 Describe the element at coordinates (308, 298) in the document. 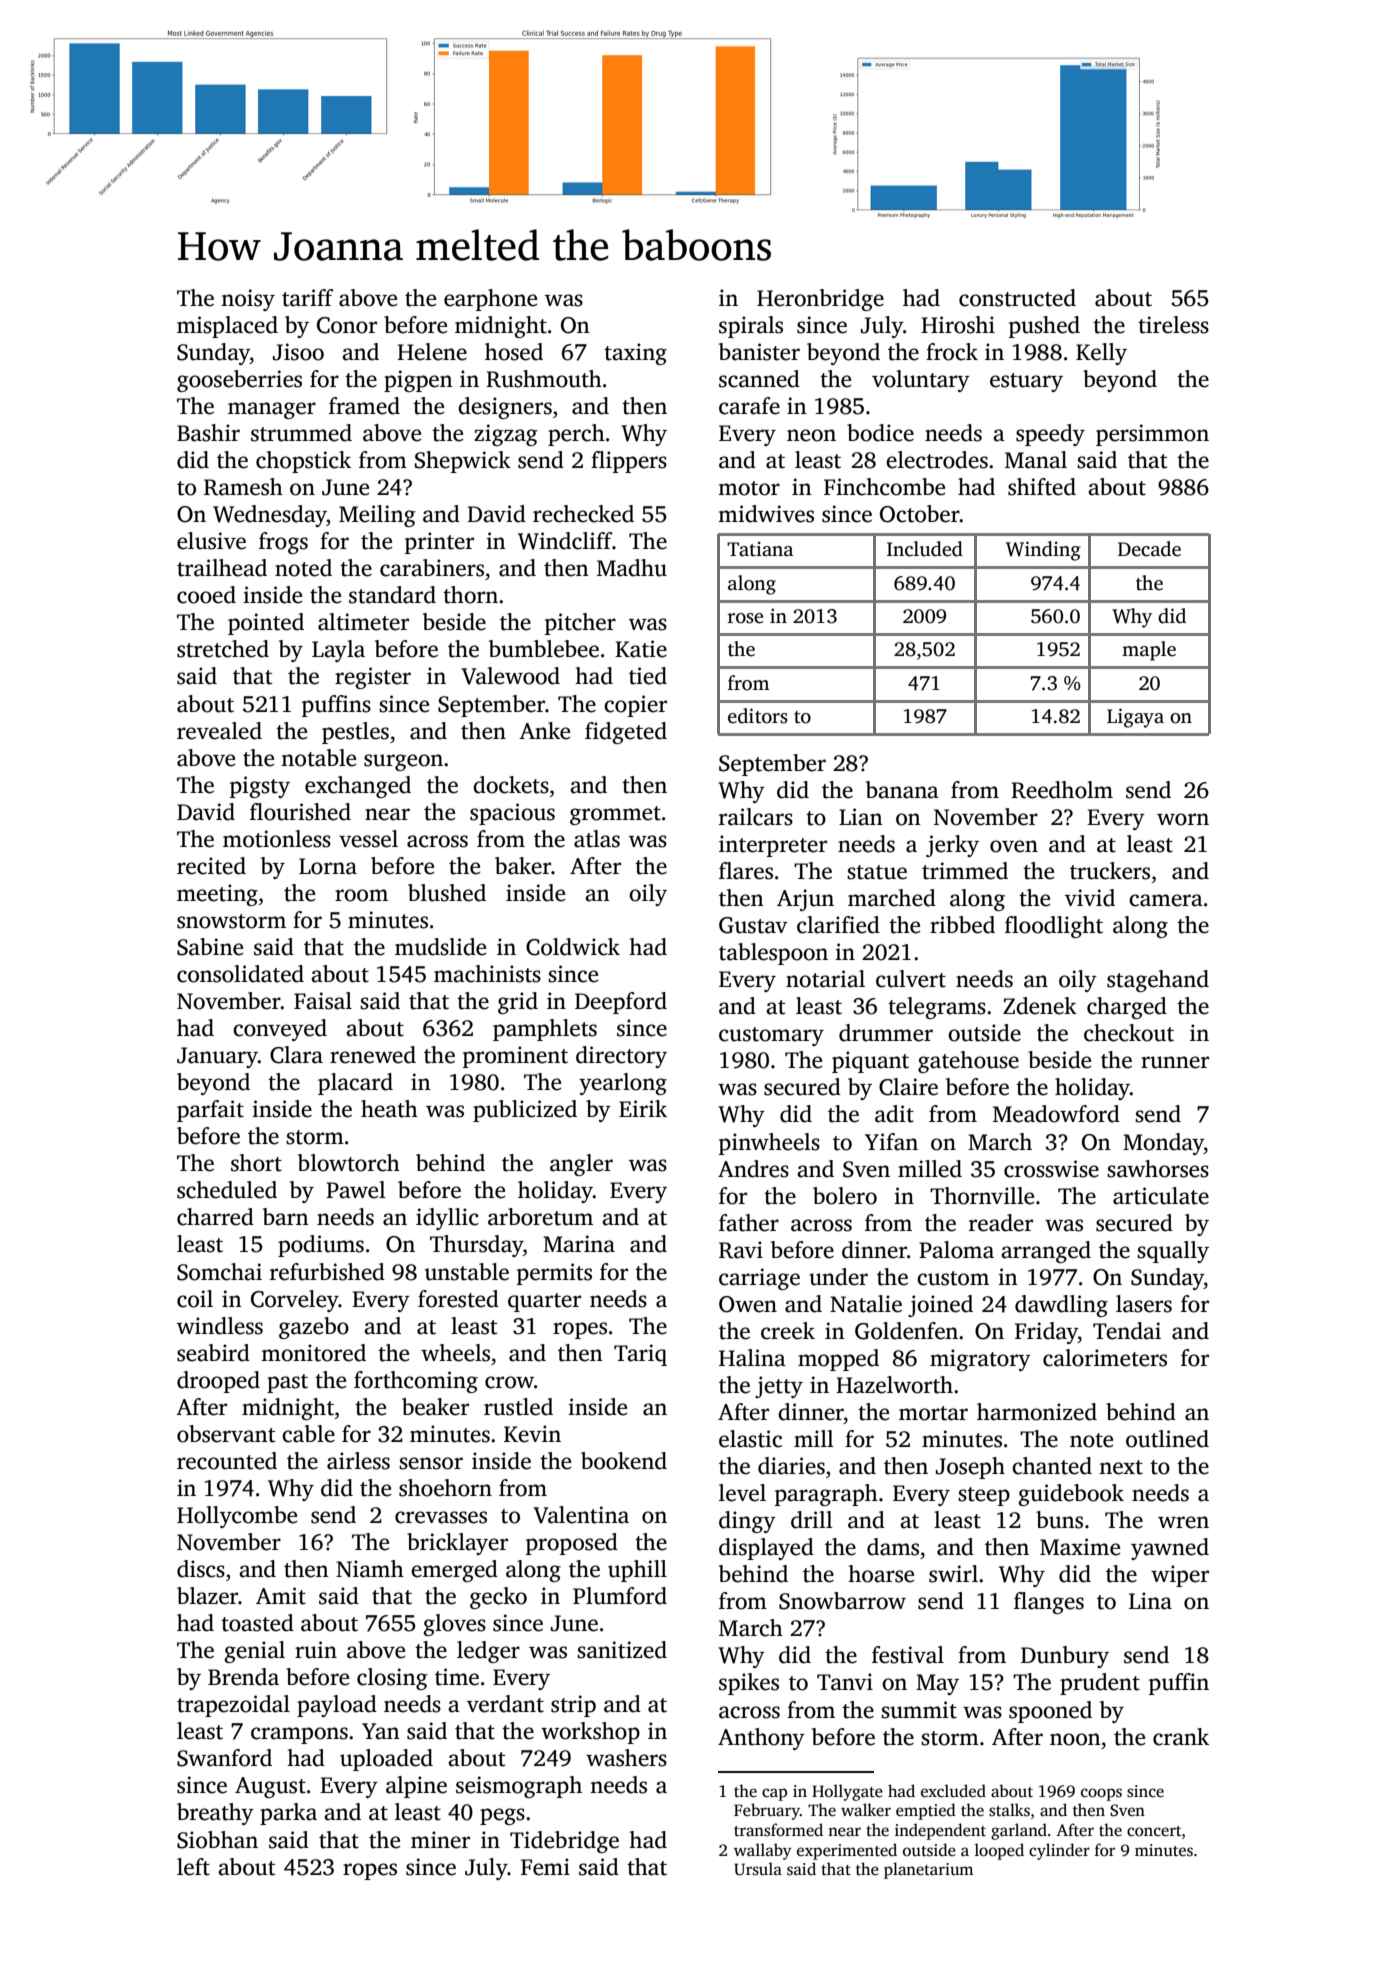

I see `tariff` at that location.
